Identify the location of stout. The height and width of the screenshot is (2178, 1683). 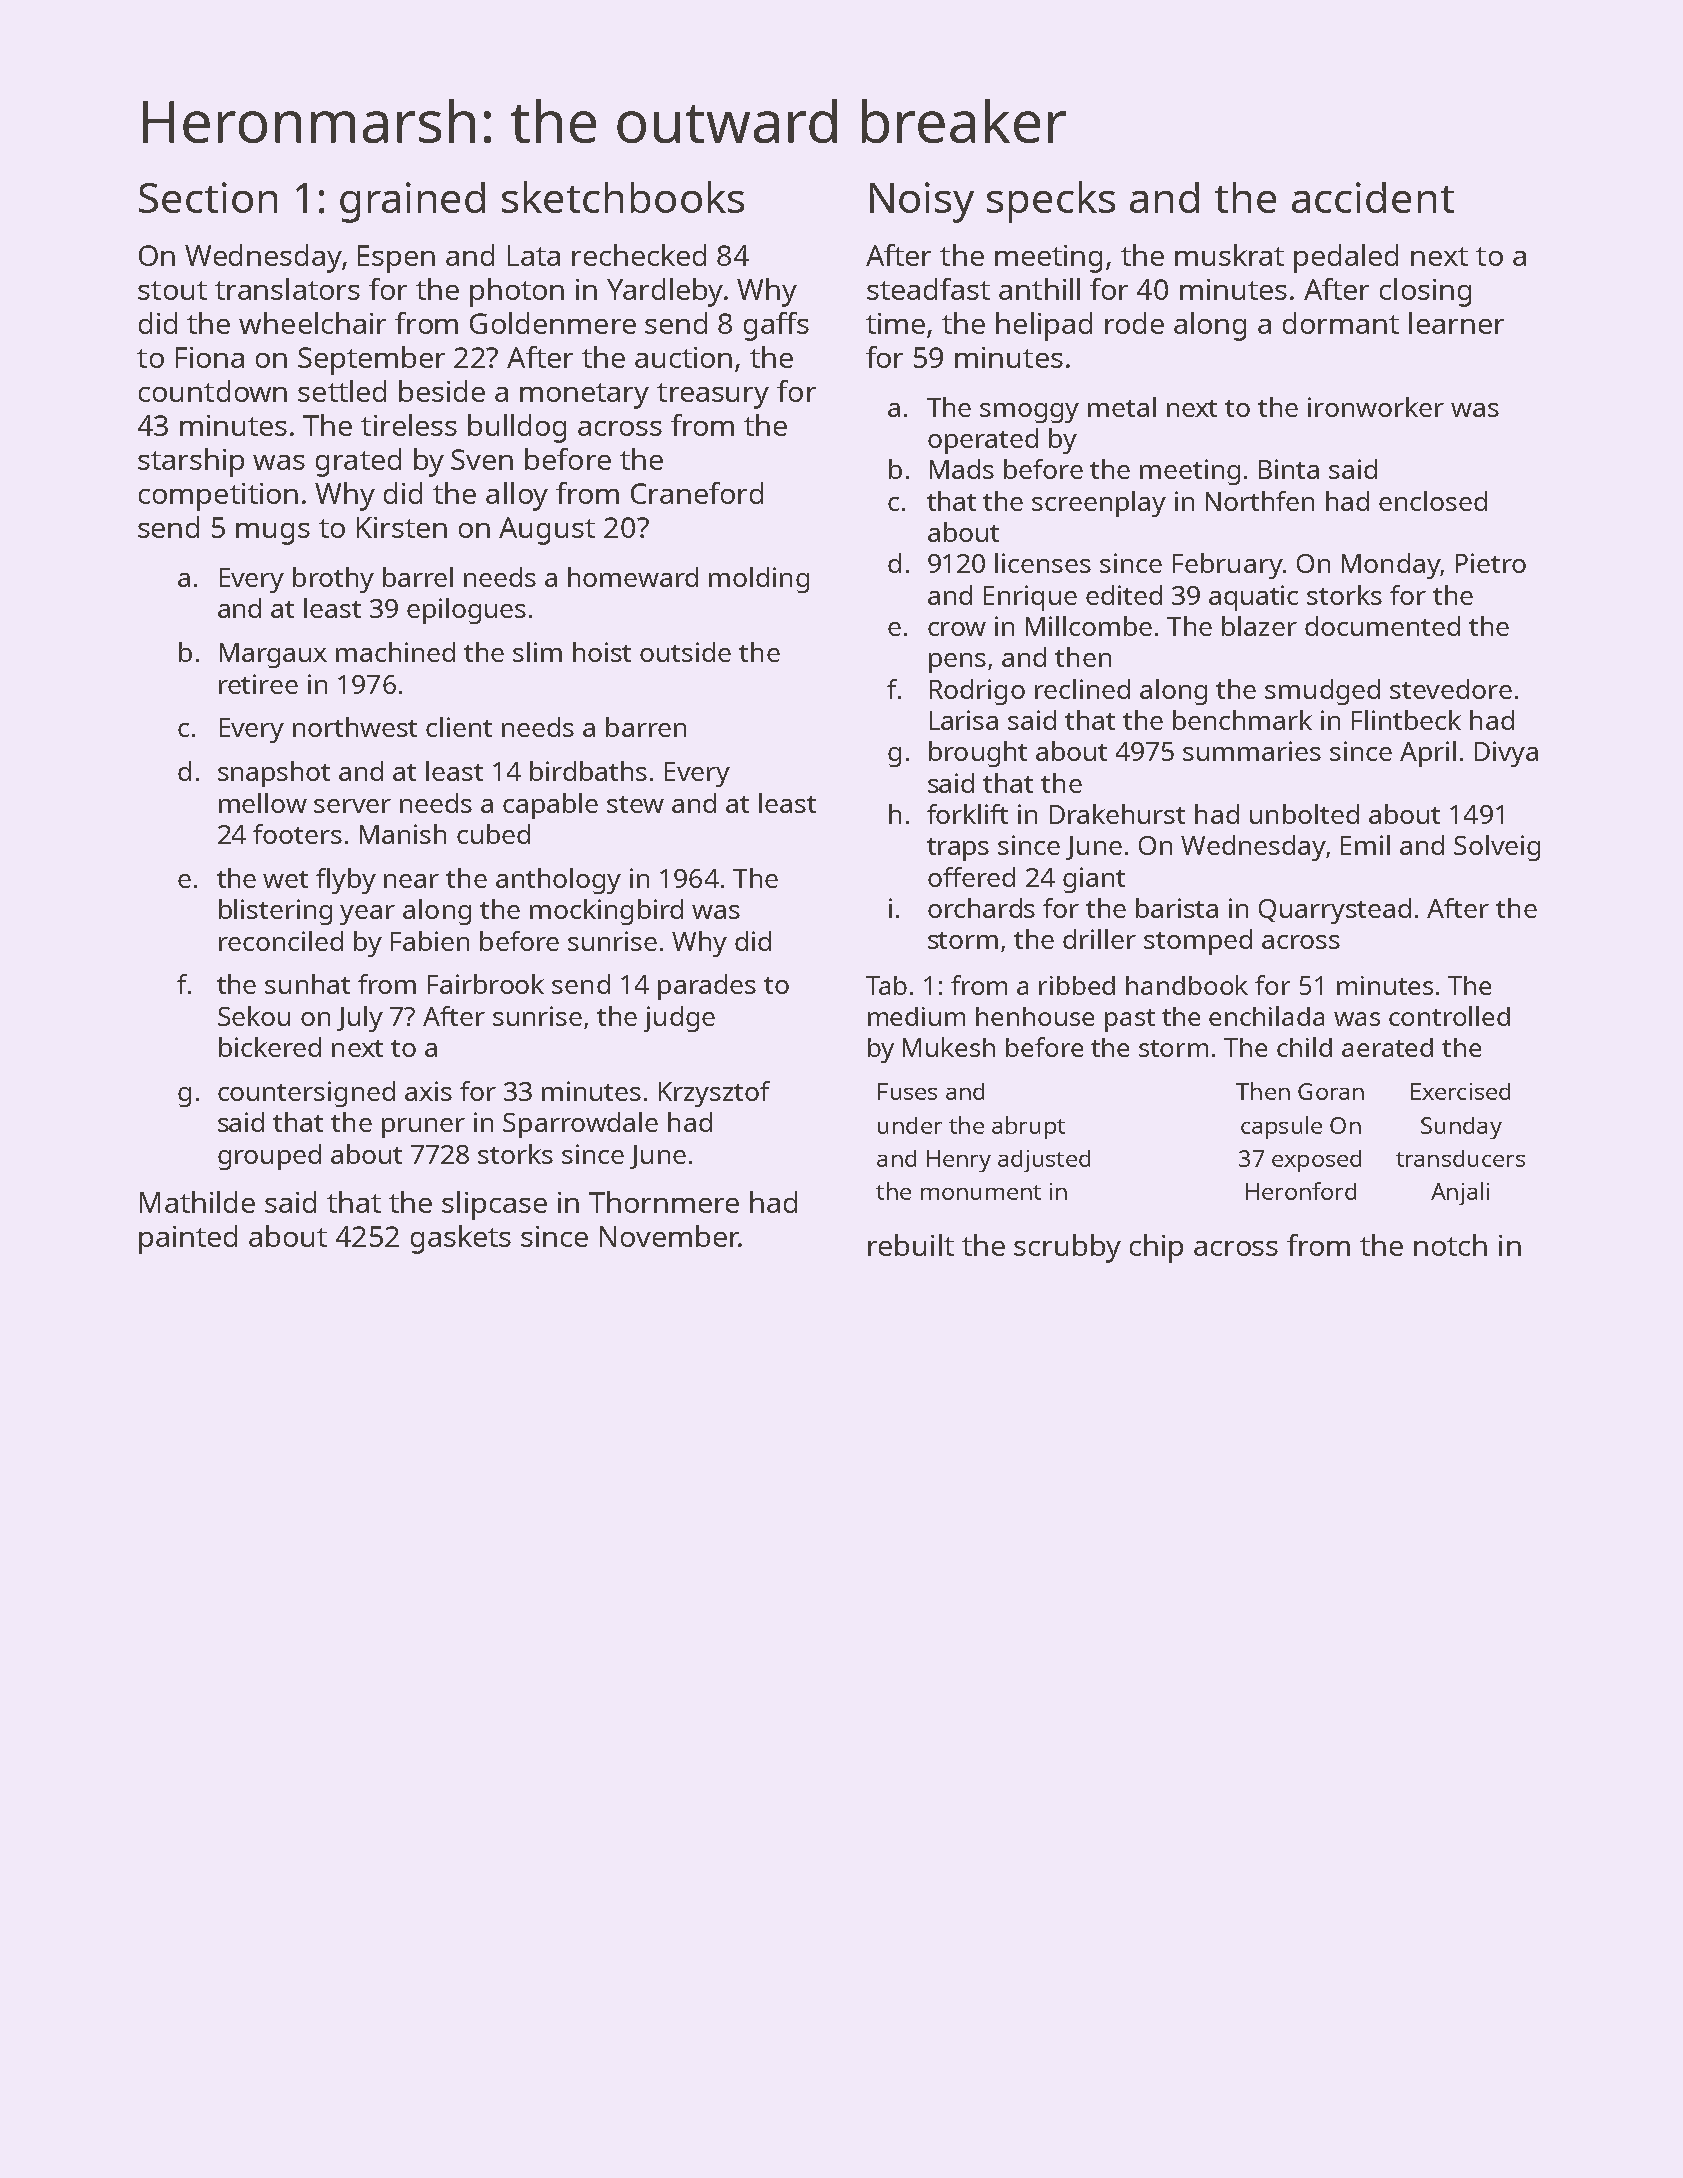
(172, 290).
